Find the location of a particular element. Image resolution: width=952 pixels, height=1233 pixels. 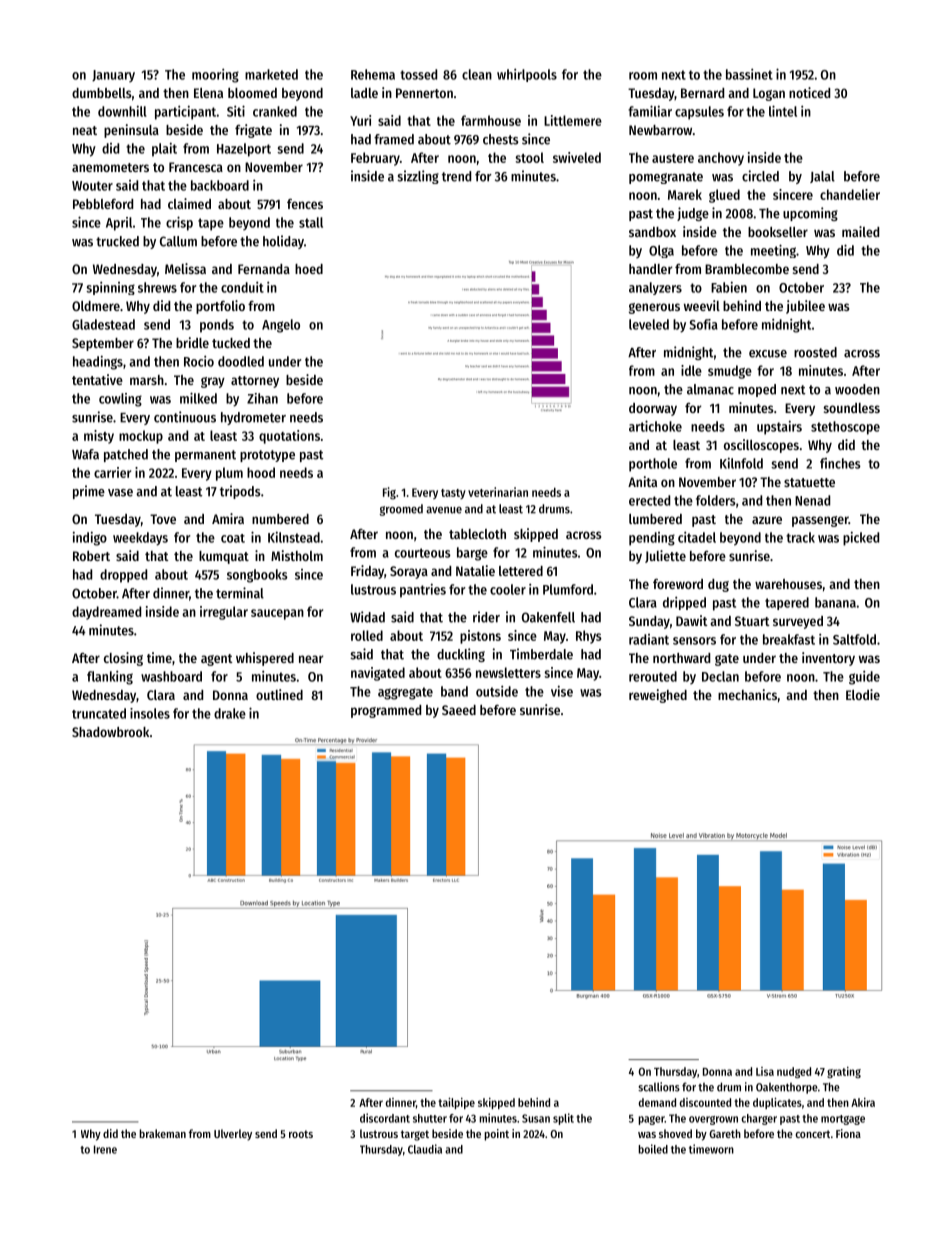

grating is located at coordinates (844, 1072).
